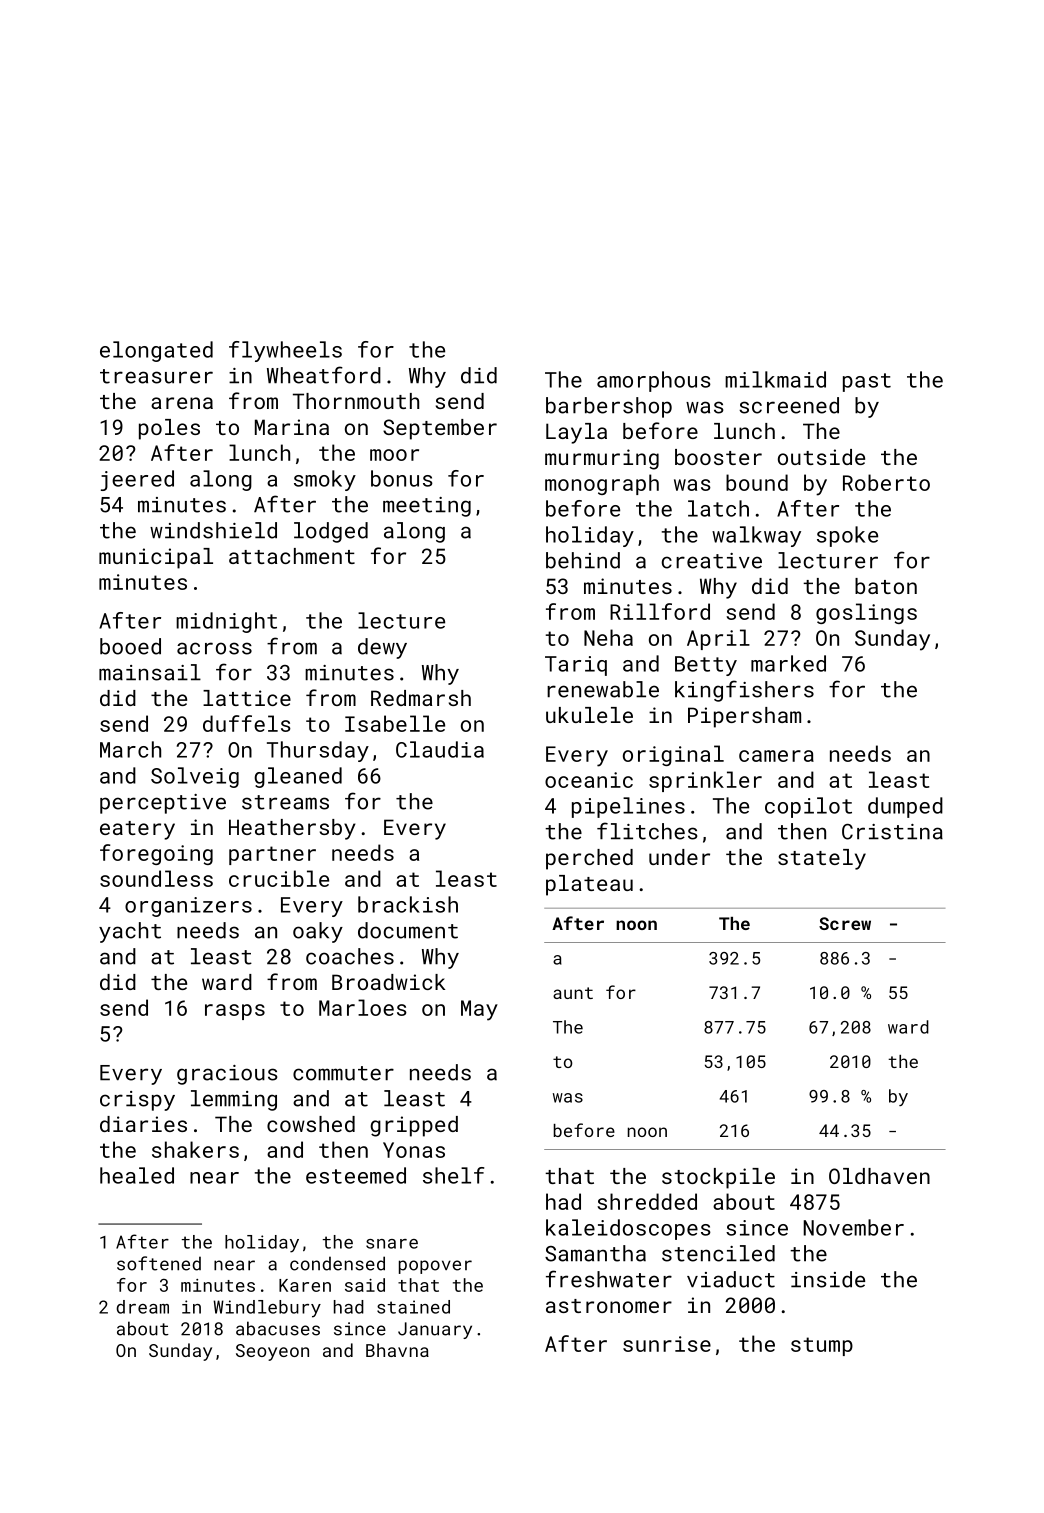  Describe the element at coordinates (808, 807) in the document. I see `copilot` at that location.
